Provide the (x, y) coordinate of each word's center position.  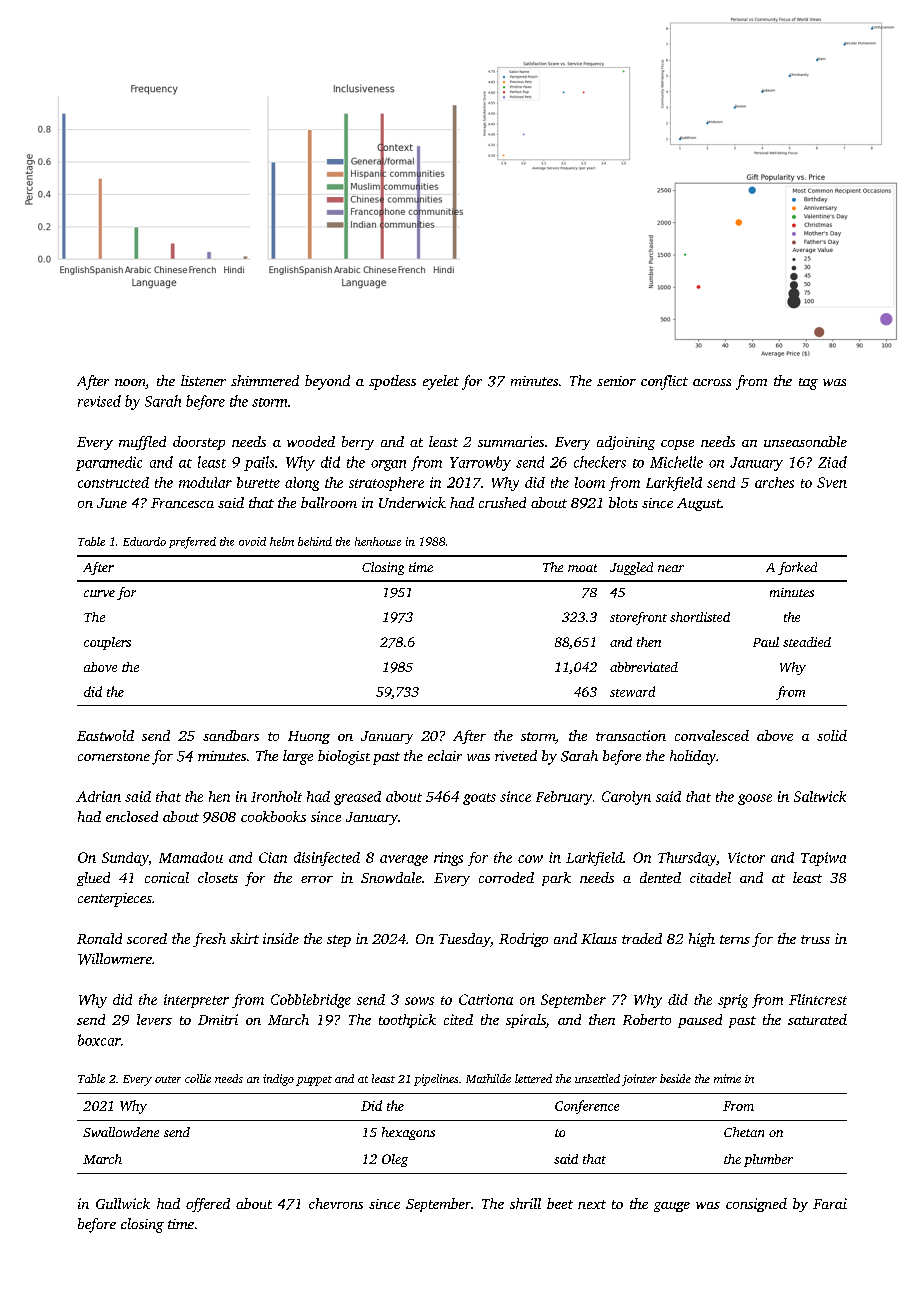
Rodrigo (523, 940)
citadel (710, 877)
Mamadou (191, 857)
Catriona (486, 999)
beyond (327, 382)
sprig (733, 1001)
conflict (664, 382)
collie (198, 1078)
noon (130, 384)
